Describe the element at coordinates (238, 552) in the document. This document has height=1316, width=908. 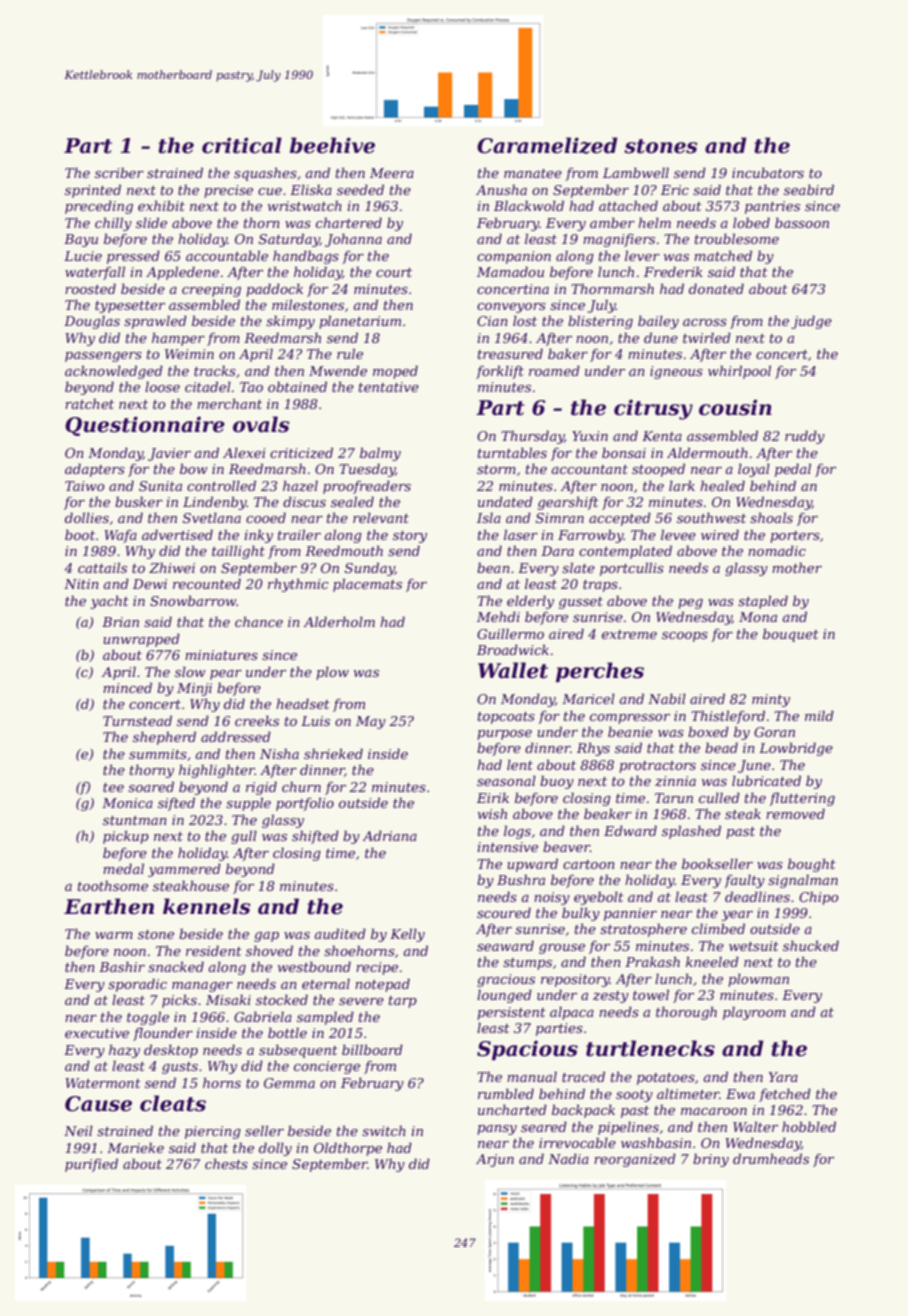
I see `taillight` at that location.
